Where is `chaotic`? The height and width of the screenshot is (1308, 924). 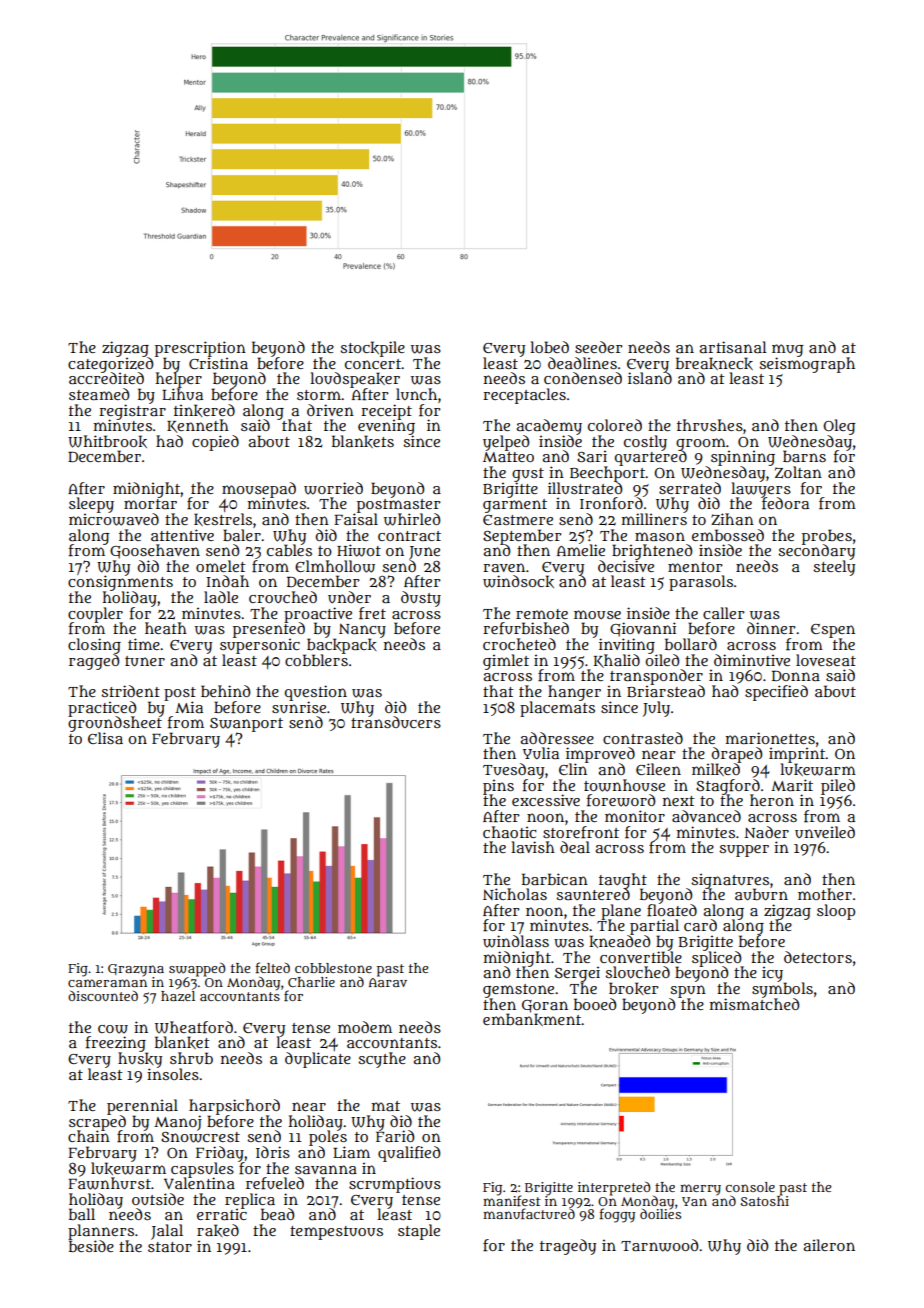 chaotic is located at coordinates (509, 832).
